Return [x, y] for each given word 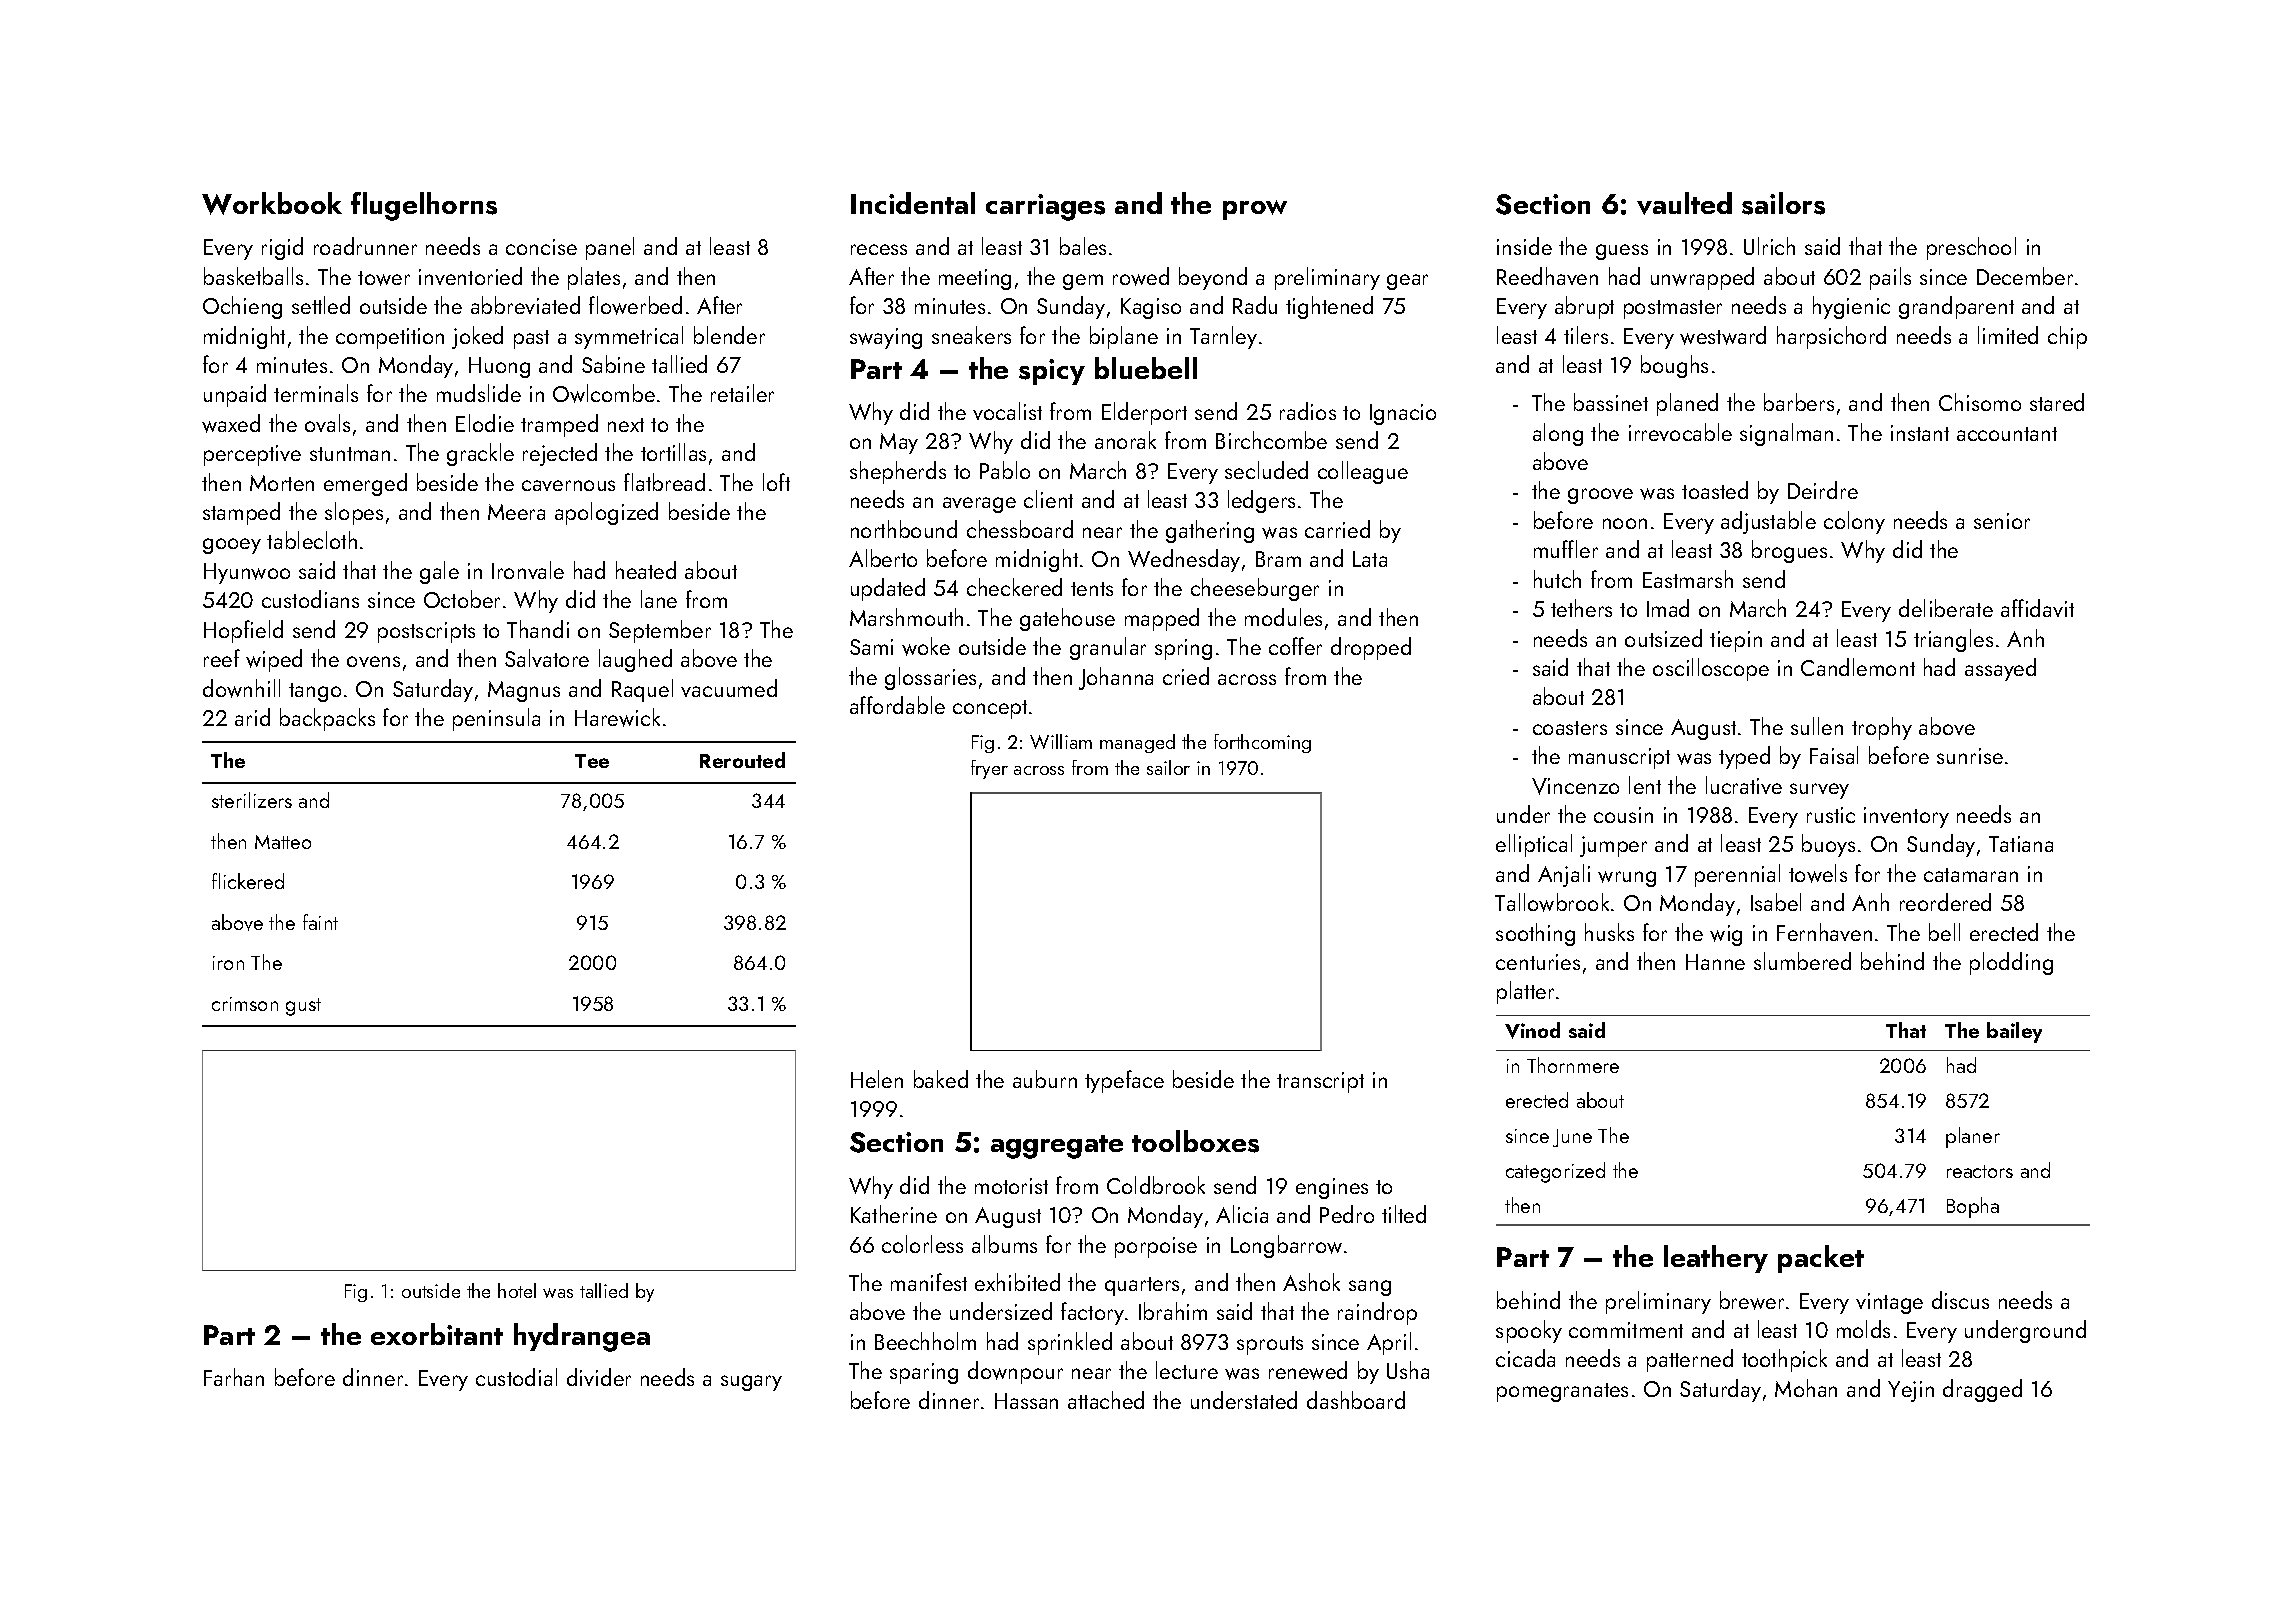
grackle [480, 454]
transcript [1320, 1082]
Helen [877, 1079]
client [1048, 499]
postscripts [426, 632]
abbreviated [525, 305]
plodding [2011, 963]
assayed [2000, 669]
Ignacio [1403, 414]
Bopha [1973, 1207]
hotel [517, 1290]
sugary [751, 1383]
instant [1920, 433]
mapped [1162, 619]
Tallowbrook [1552, 902]
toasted [1715, 490]
